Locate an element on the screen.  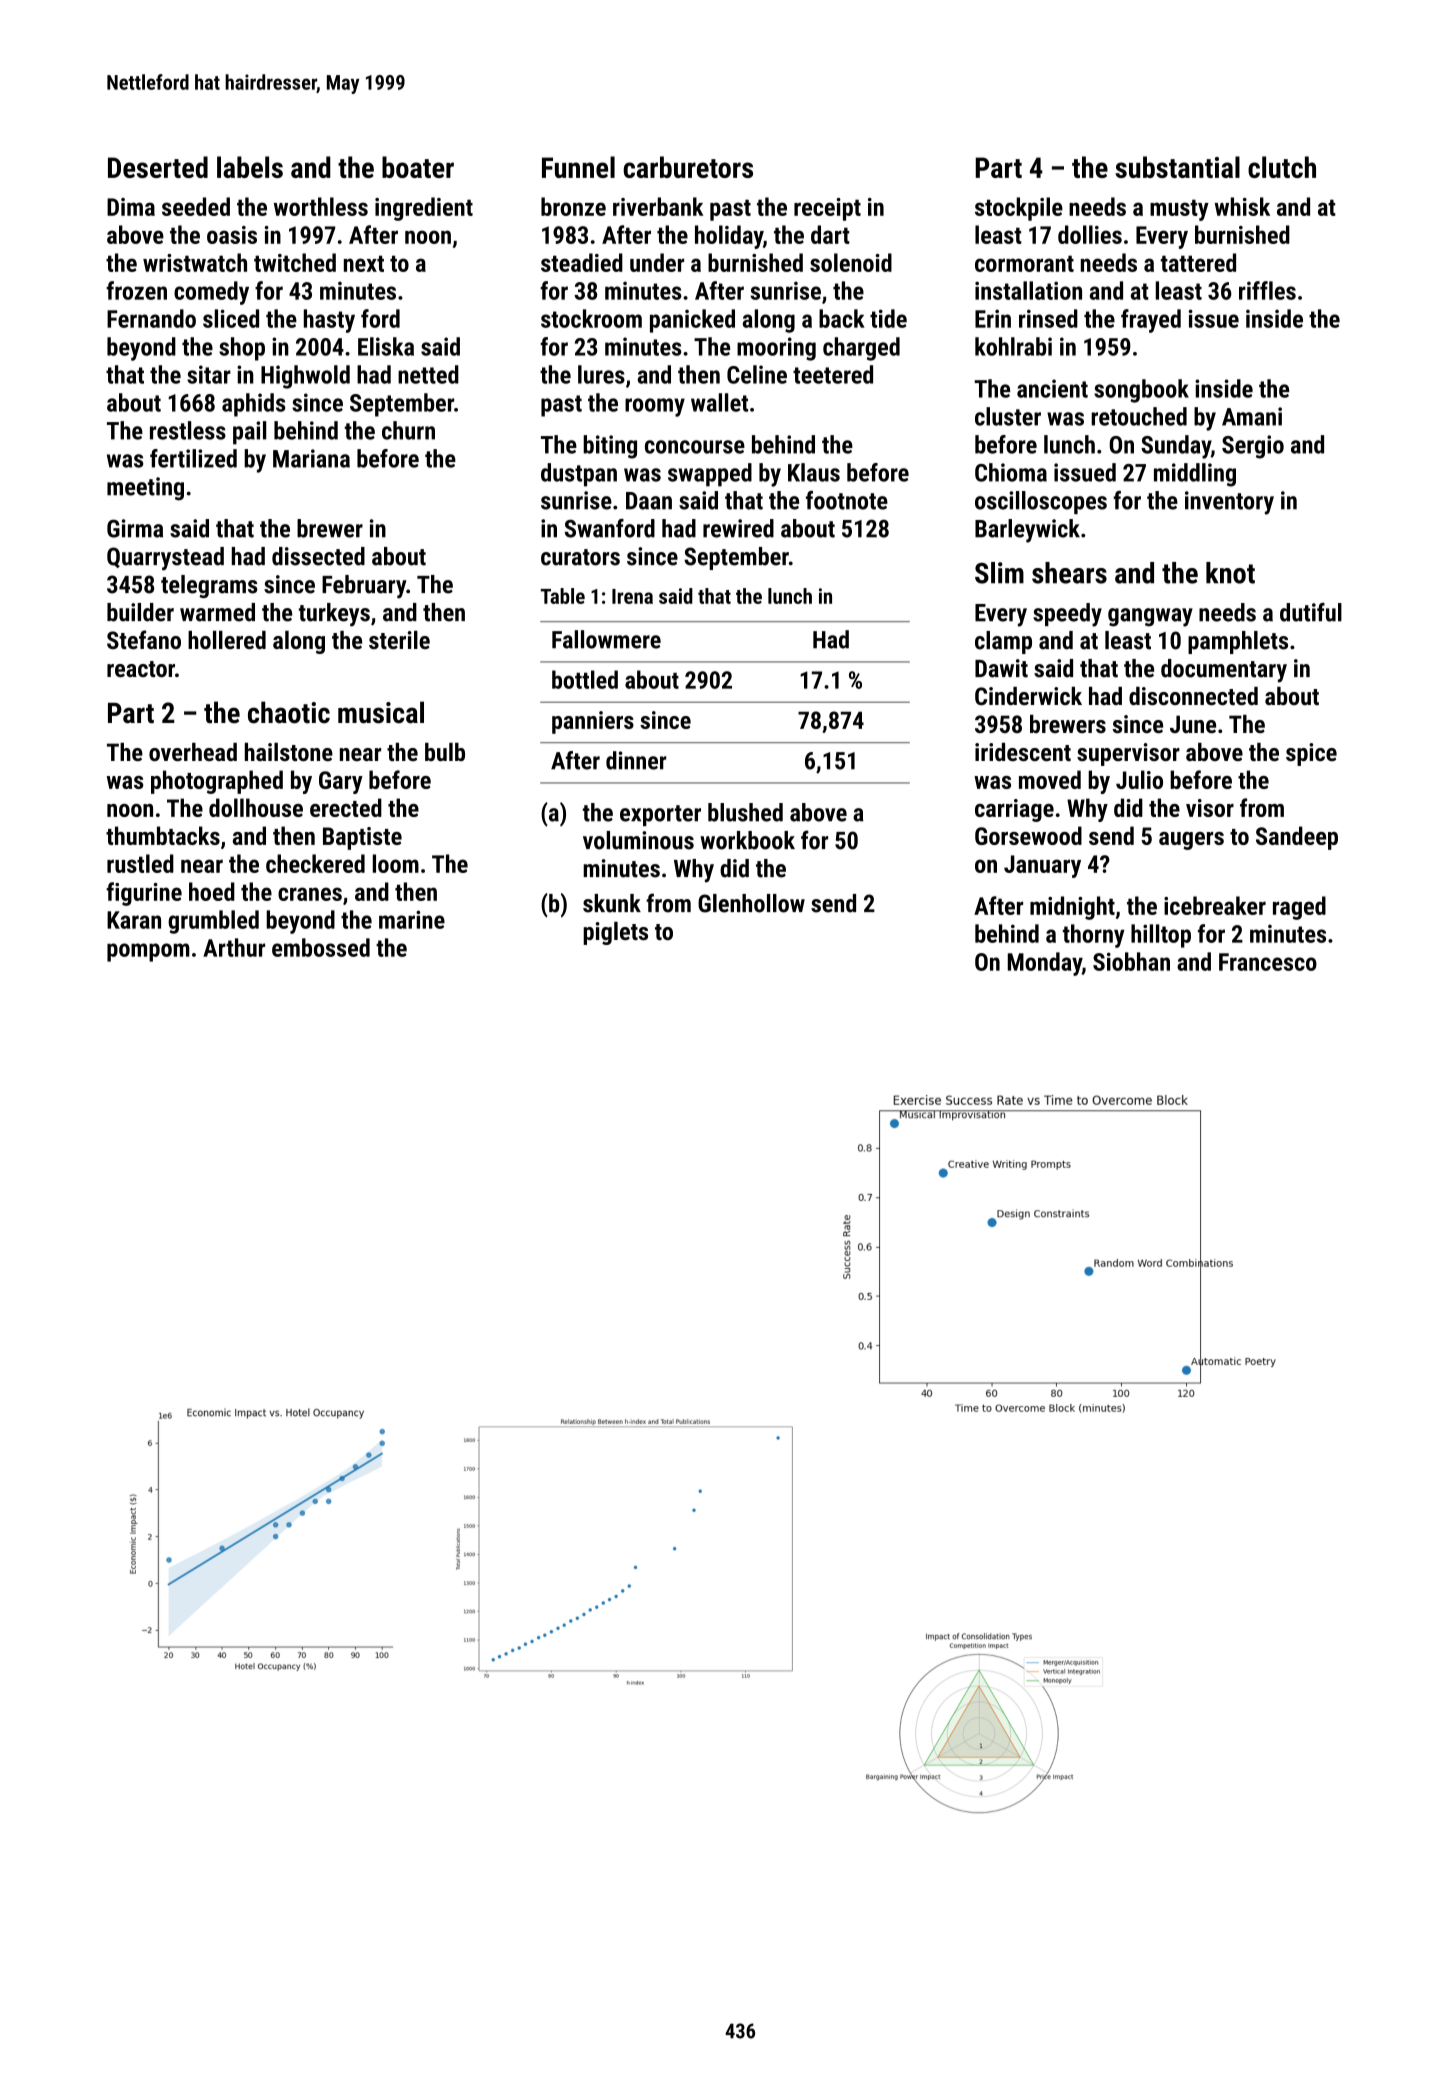
Highwold is located at coordinates (305, 377).
